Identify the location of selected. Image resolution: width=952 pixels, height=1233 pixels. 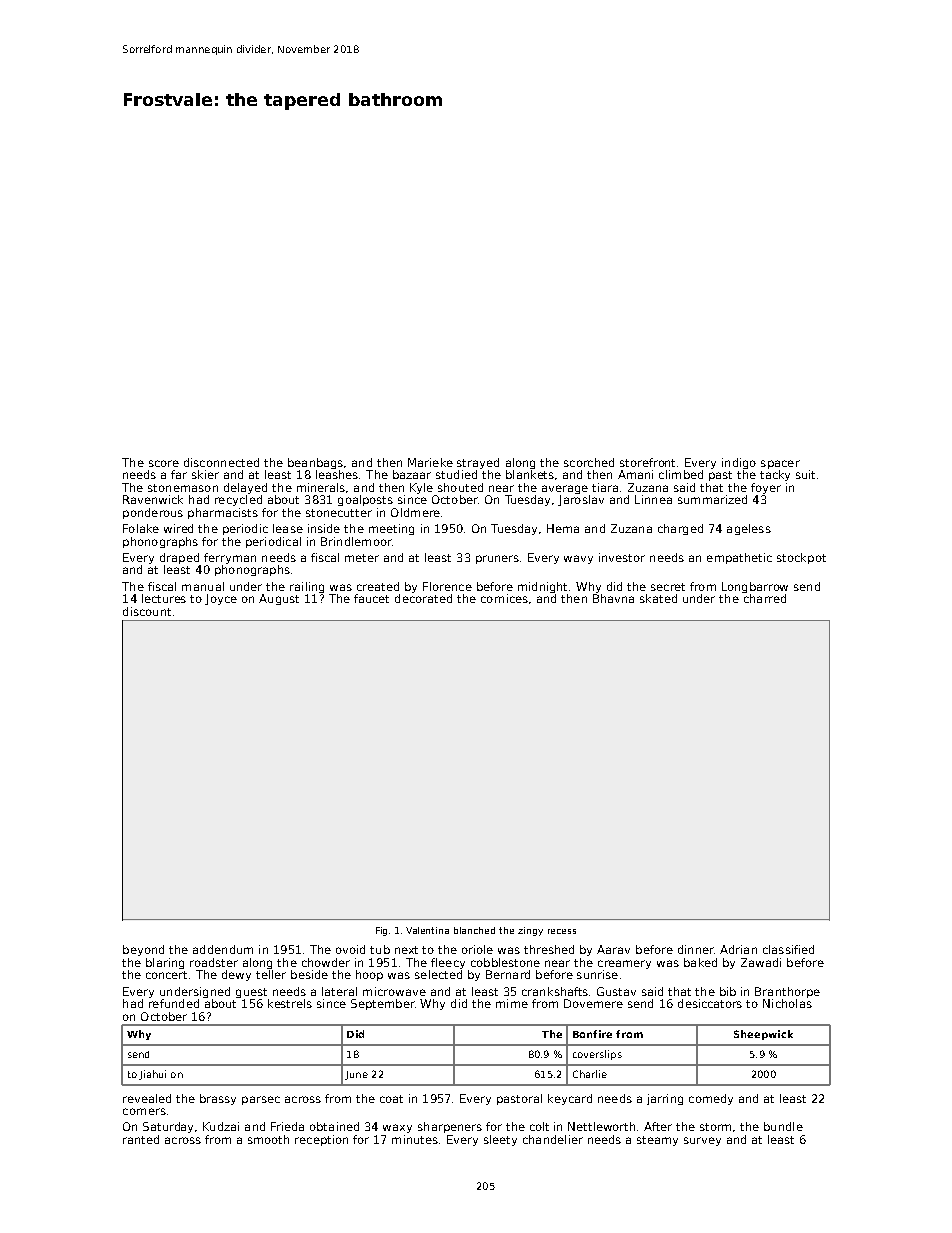
(438, 974).
